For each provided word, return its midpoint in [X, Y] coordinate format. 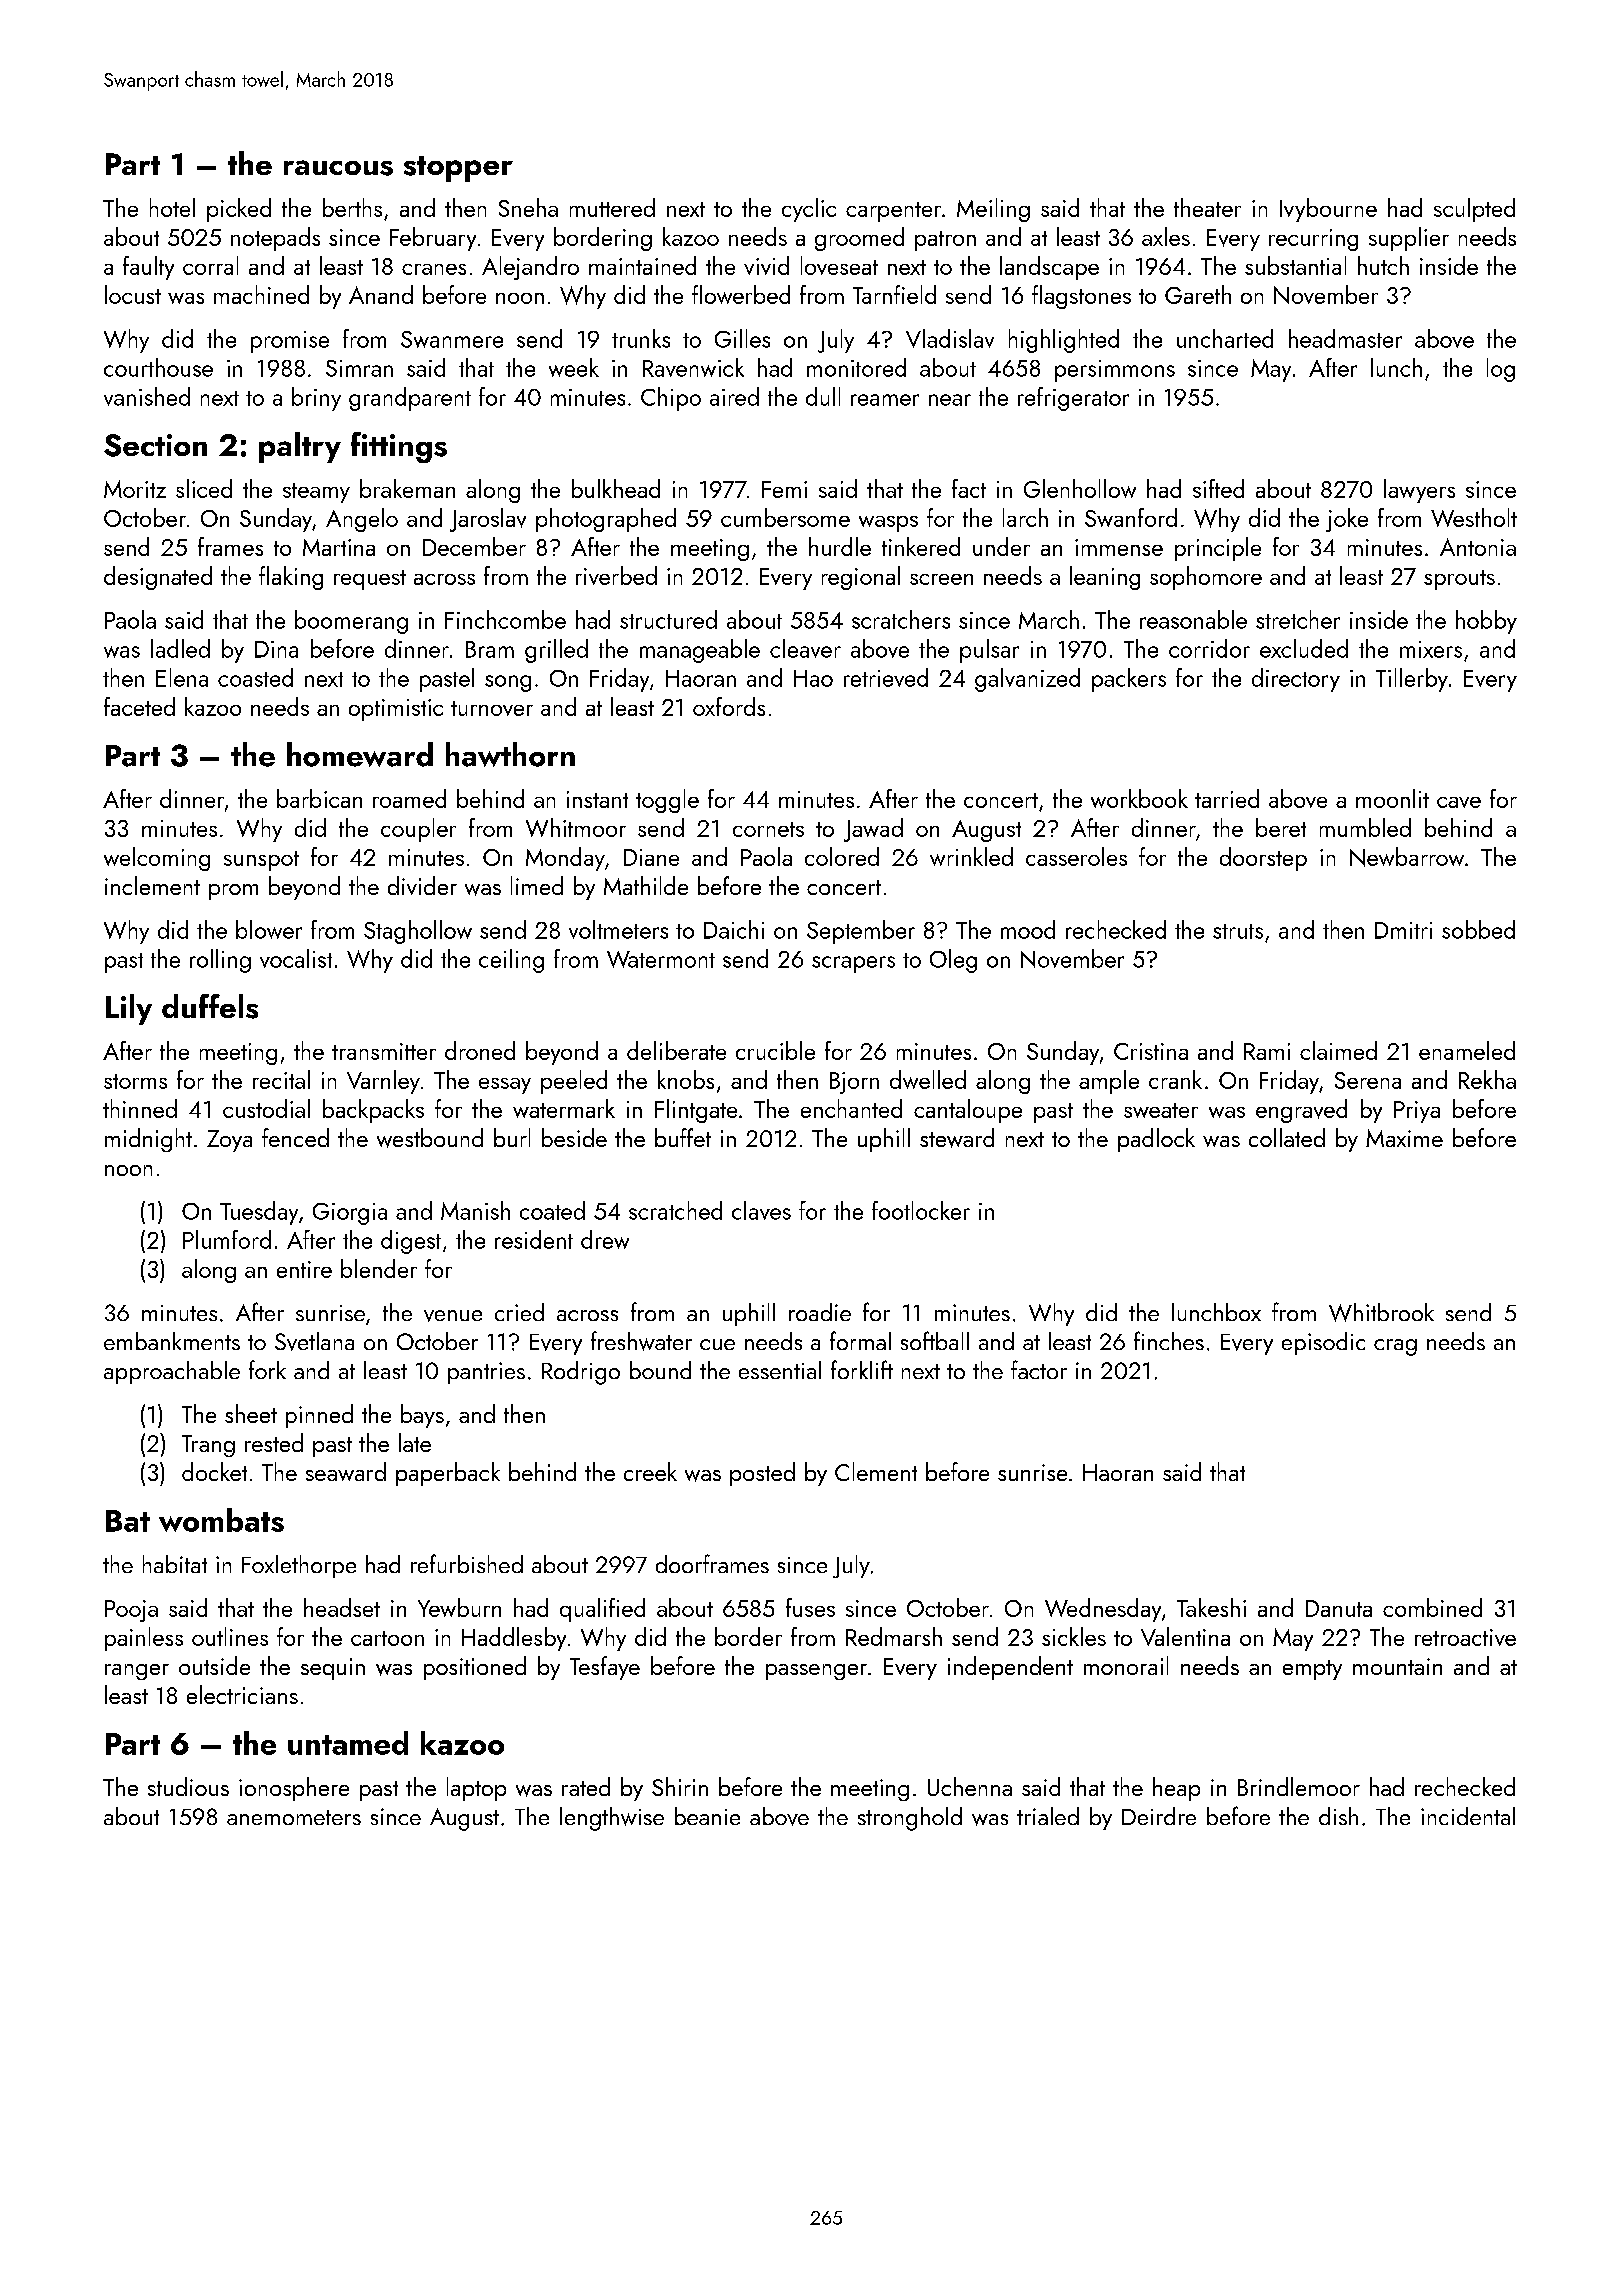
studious [188, 1786]
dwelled [928, 1079]
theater [1207, 207]
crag [1395, 1347]
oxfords [729, 706]
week [574, 367]
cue [717, 1344]
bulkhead [616, 488]
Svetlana [314, 1341]
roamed [409, 798]
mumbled [1365, 827]
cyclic [809, 210]
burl [512, 1137]
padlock [1156, 1140]
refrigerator [1073, 399]
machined [261, 294]
